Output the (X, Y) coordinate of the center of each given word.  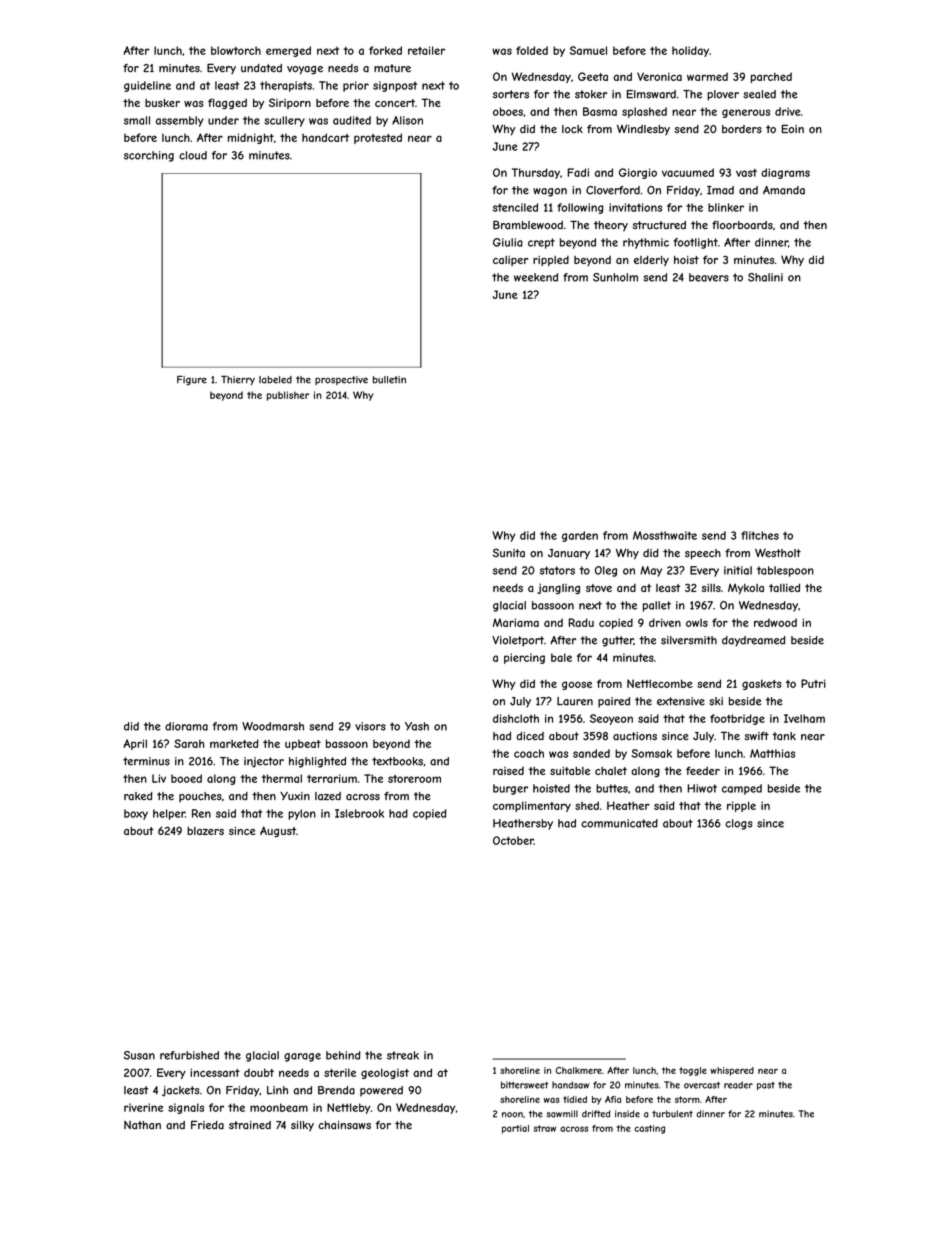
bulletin (389, 380)
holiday (690, 51)
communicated (619, 823)
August (278, 831)
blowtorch (236, 50)
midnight (251, 138)
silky (302, 1126)
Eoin (793, 128)
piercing (524, 658)
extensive (681, 701)
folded (532, 50)
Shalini (765, 277)
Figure (192, 380)
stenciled (515, 207)
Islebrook (359, 813)
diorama (186, 726)
